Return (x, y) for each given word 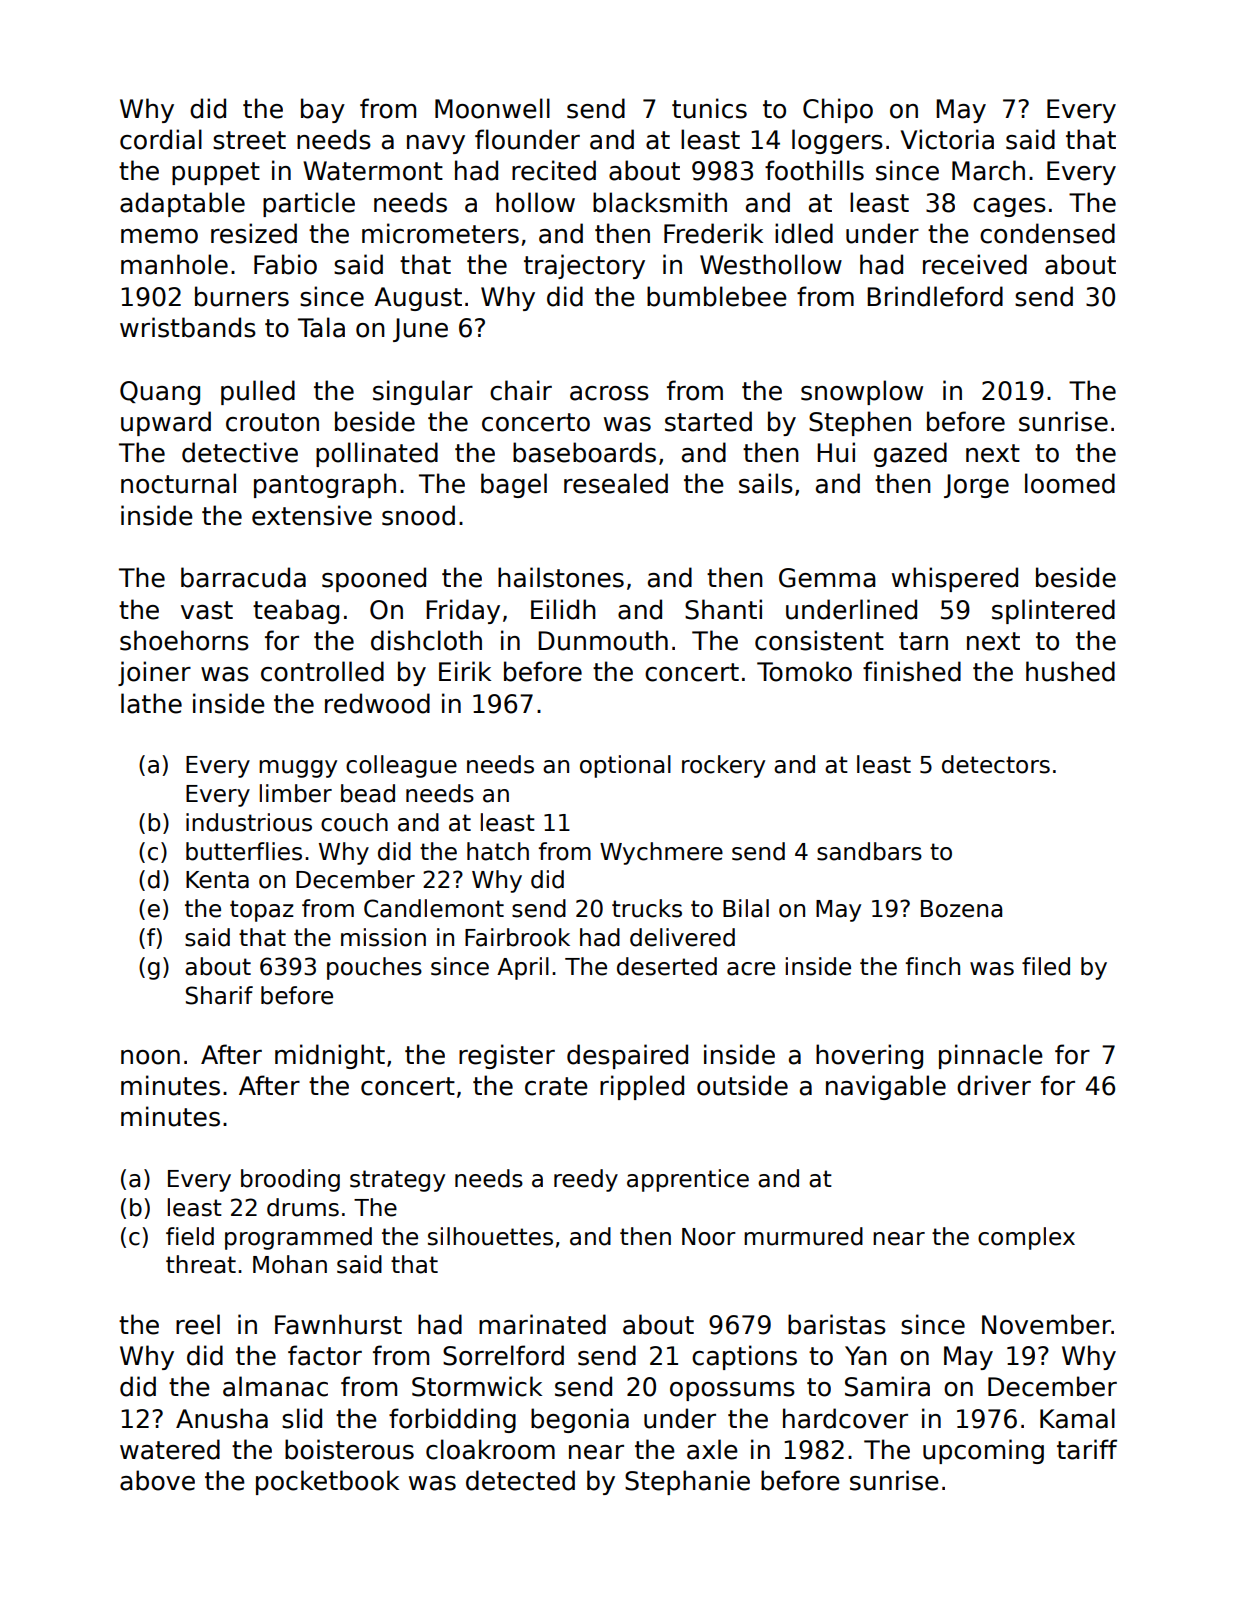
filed (1046, 966)
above (157, 1480)
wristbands (188, 327)
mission (383, 937)
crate (556, 1086)
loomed (1070, 483)
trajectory (584, 266)
